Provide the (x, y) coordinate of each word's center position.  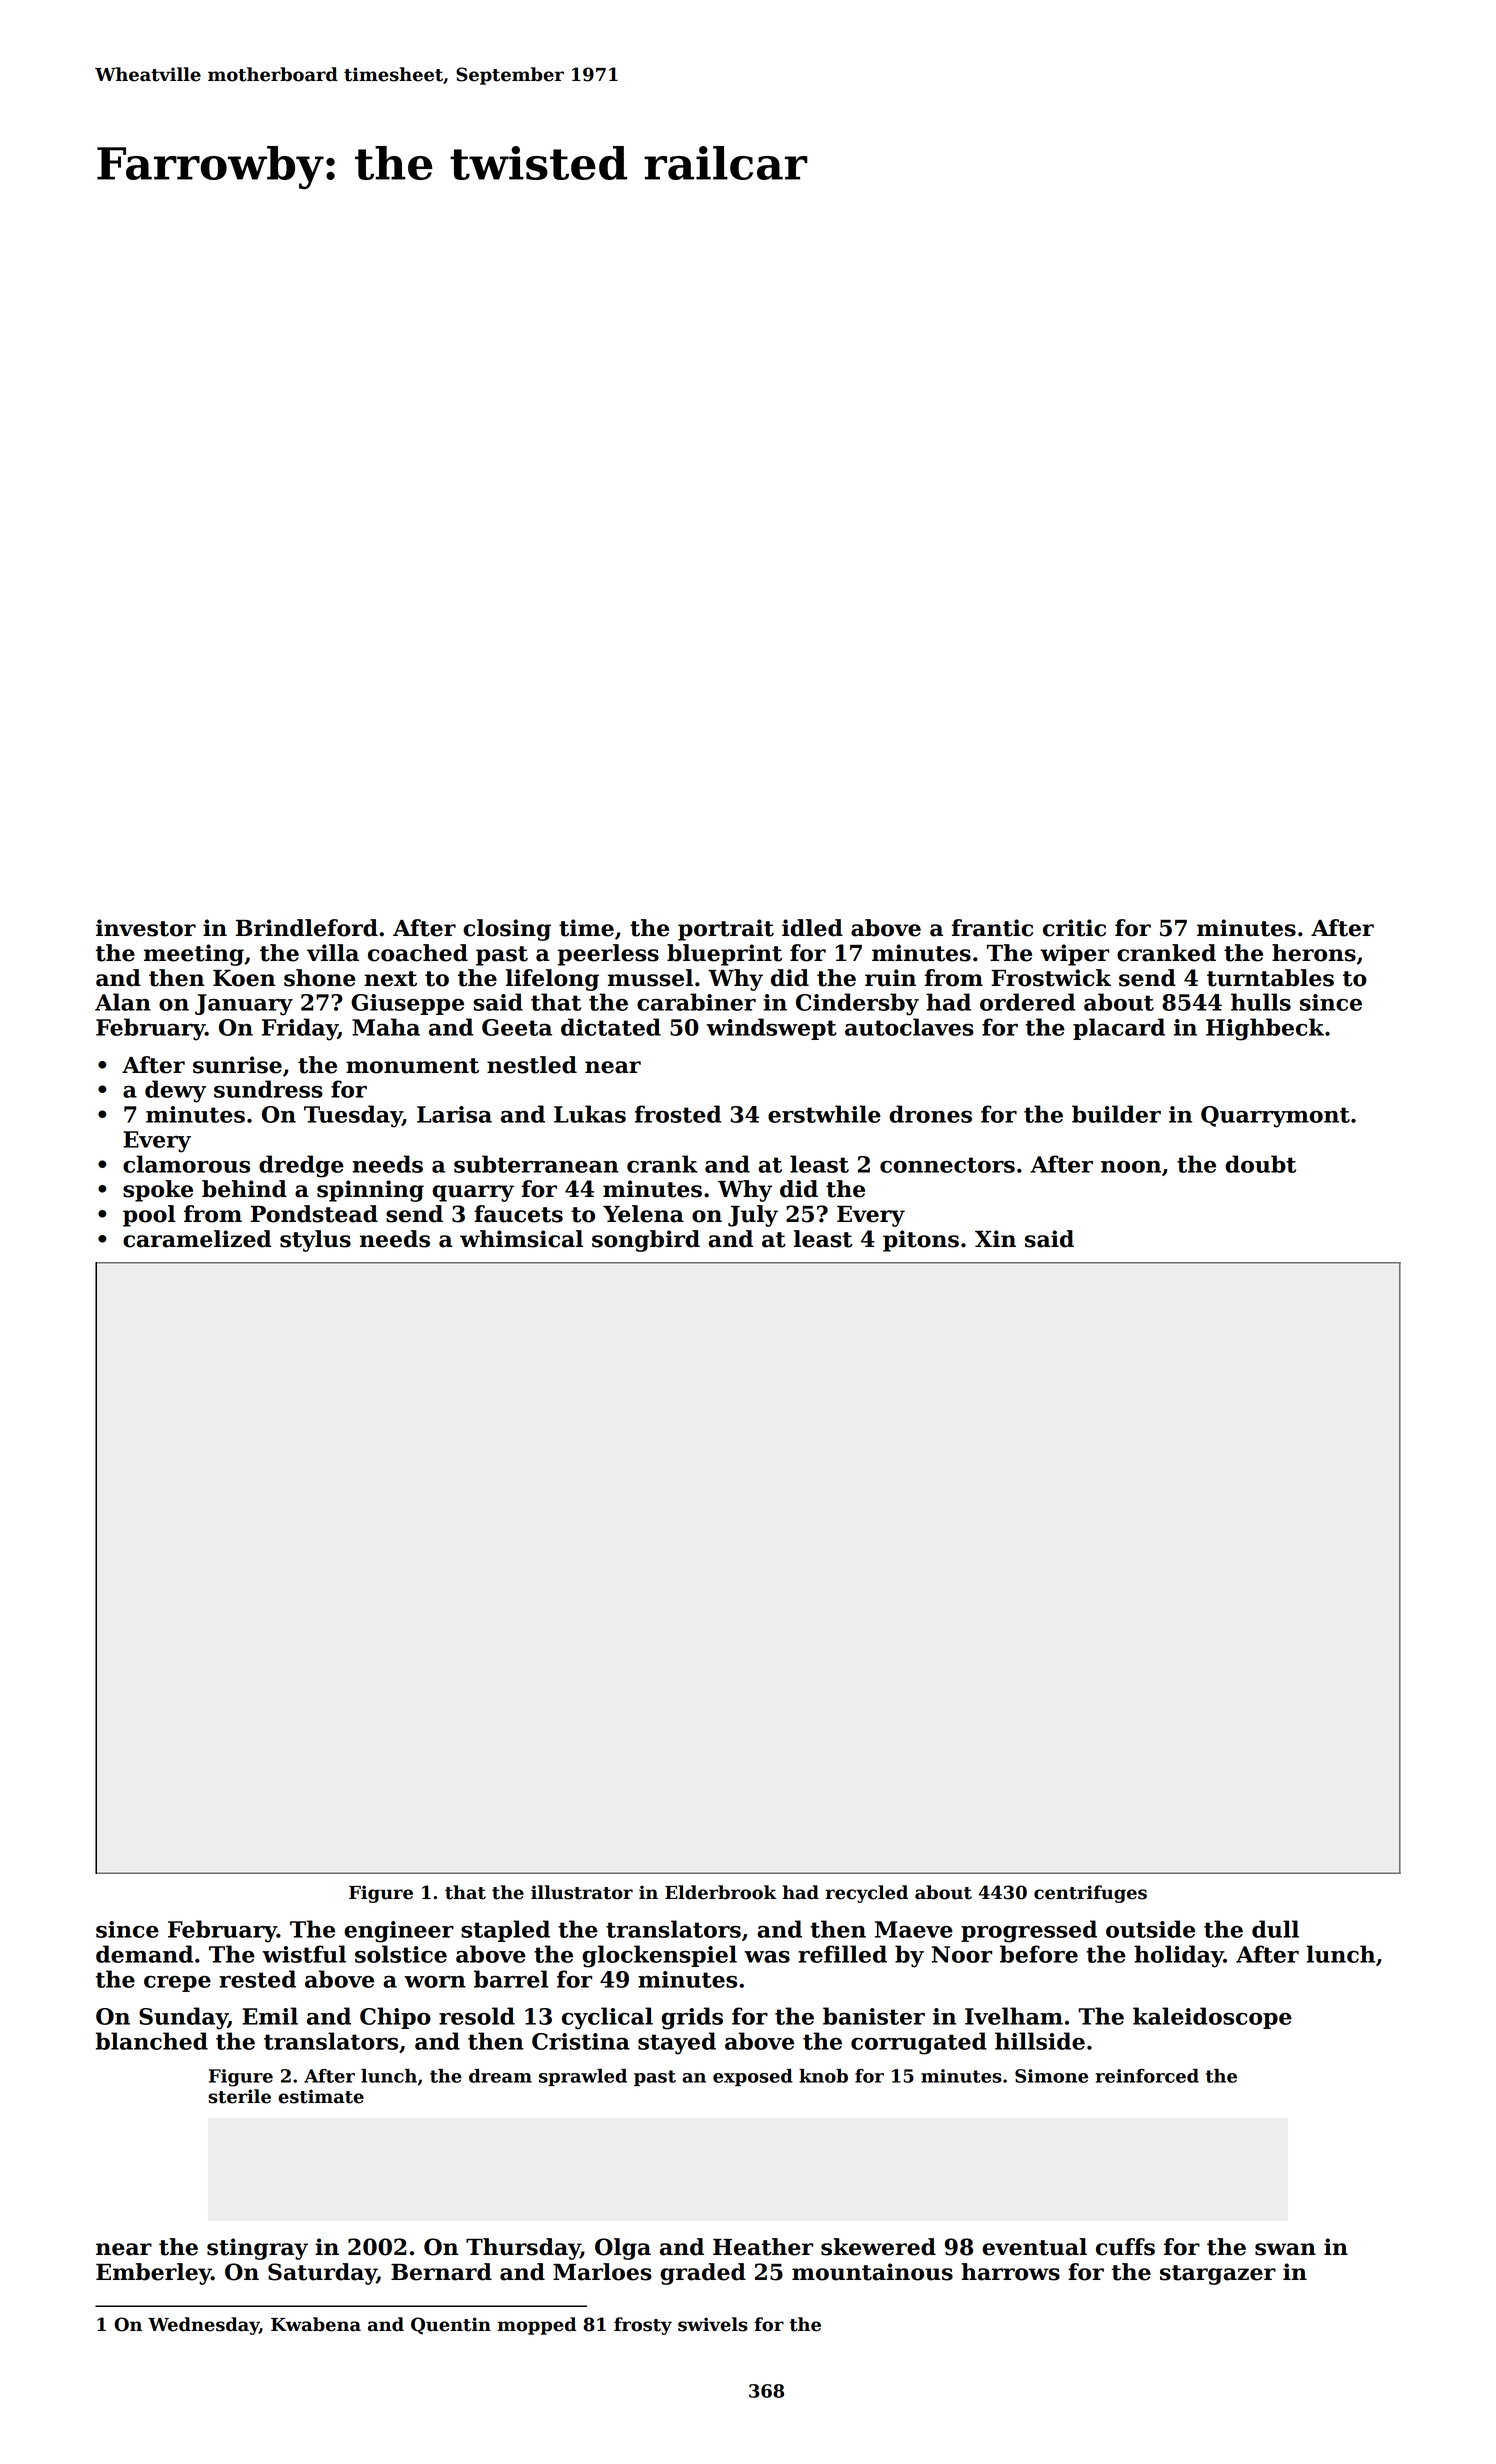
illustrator (582, 1892)
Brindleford (307, 928)
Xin (995, 1238)
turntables (1270, 978)
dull (1275, 1929)
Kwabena (316, 2324)
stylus (315, 1241)
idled (812, 928)
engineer (399, 1932)
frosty (643, 2326)
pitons (921, 1241)
